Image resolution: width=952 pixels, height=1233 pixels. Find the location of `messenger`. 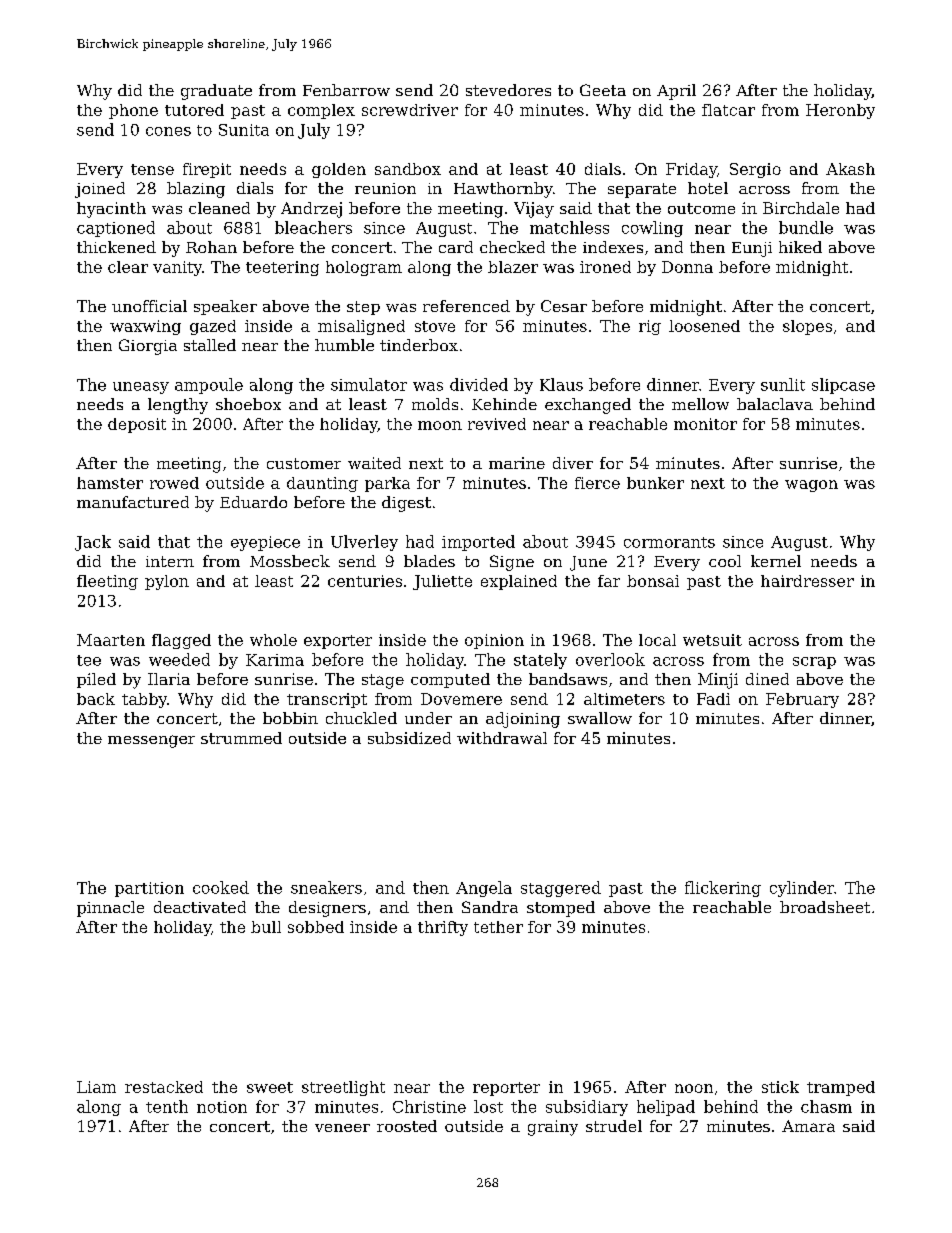

messenger is located at coordinates (151, 741).
